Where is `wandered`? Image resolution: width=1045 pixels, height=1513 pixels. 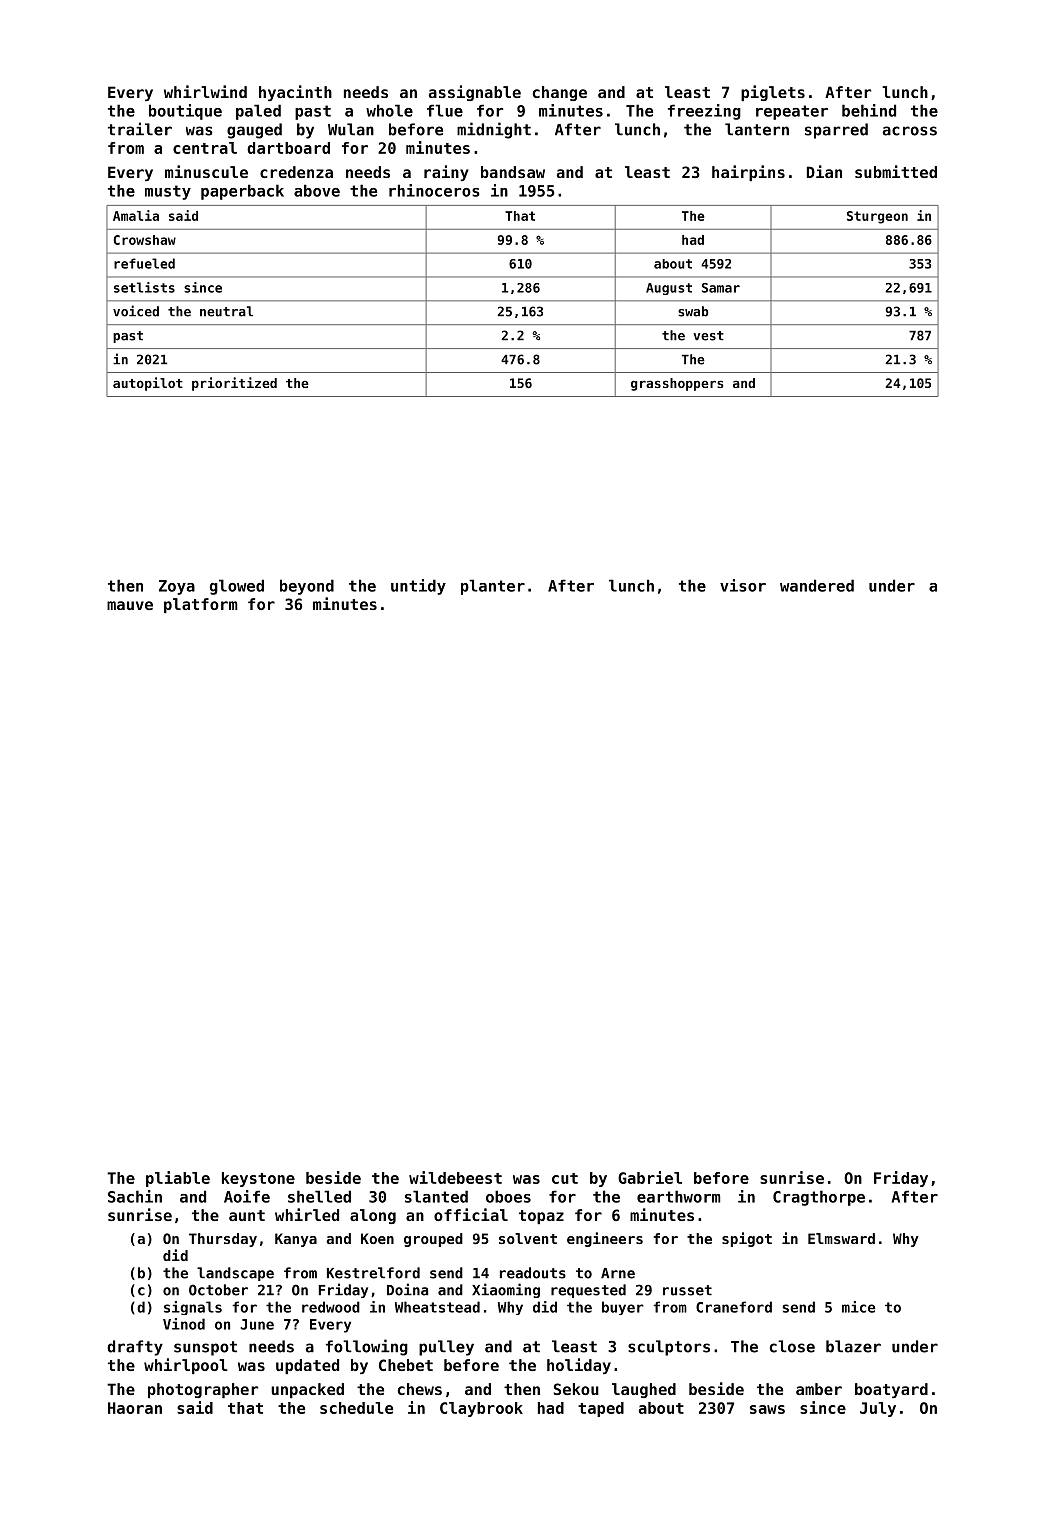 wandered is located at coordinates (817, 585).
